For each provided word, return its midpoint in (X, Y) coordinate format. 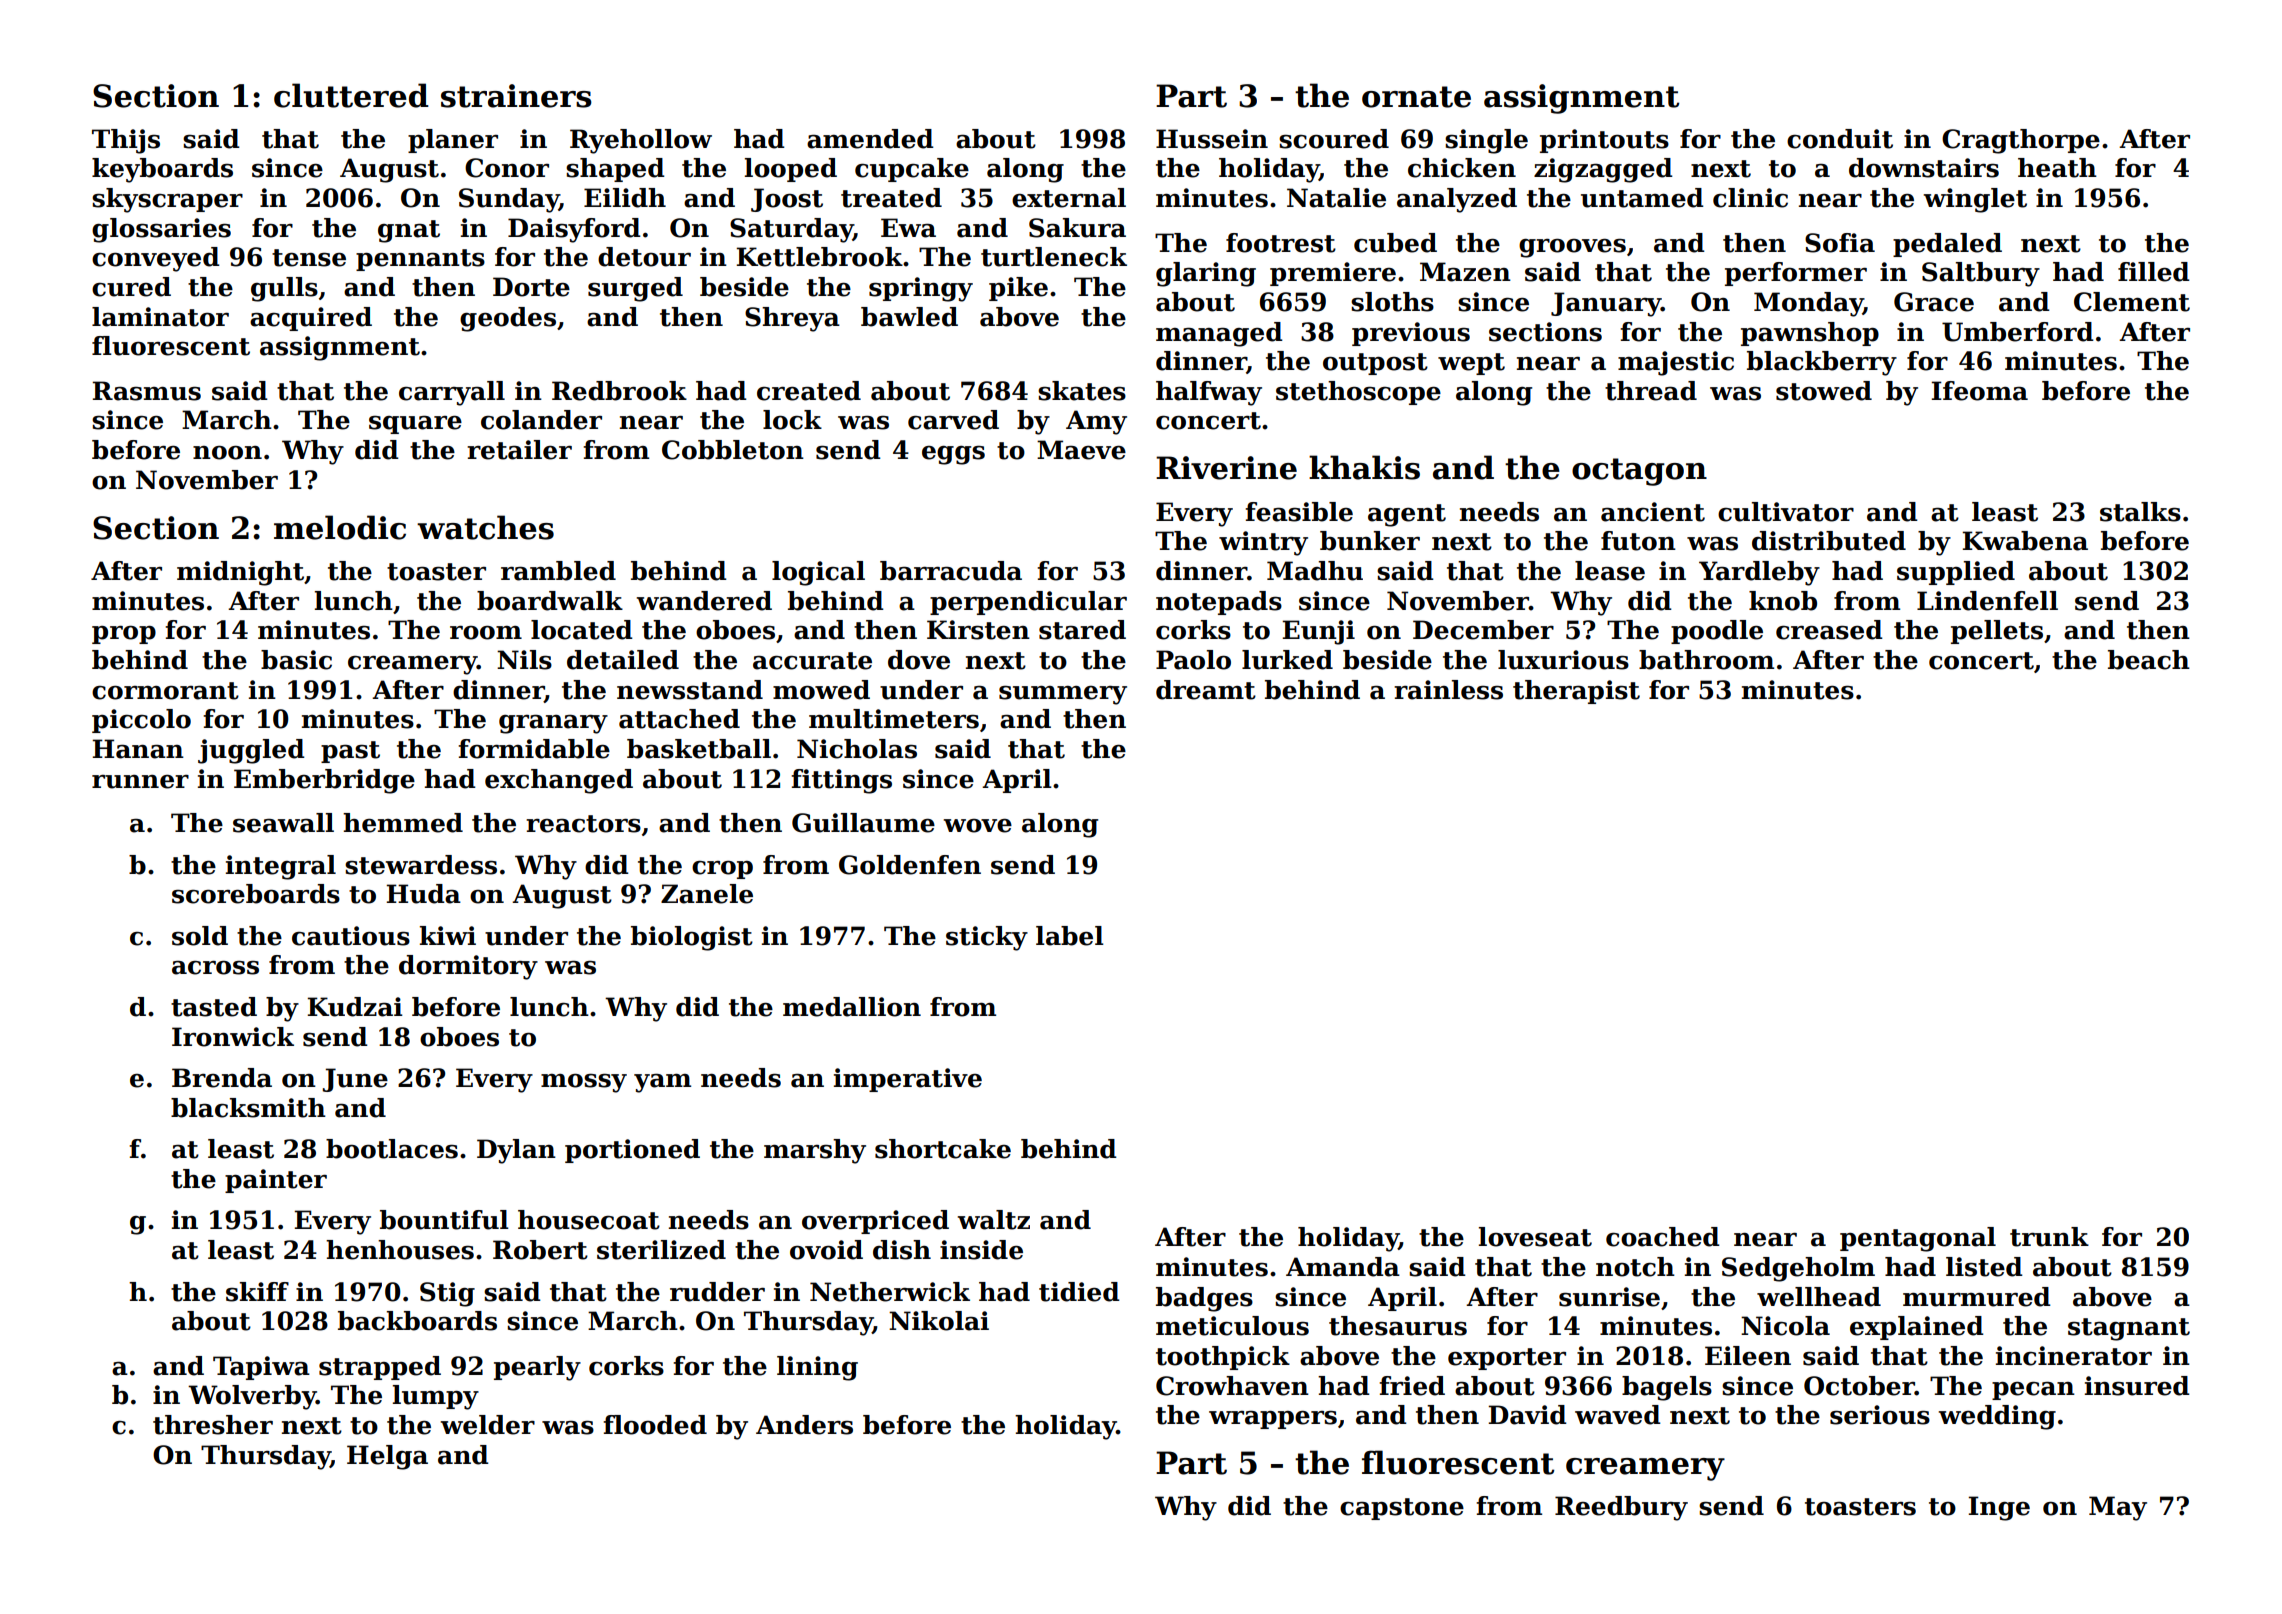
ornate (1416, 97)
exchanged (559, 781)
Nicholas (857, 749)
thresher (213, 1425)
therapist (1576, 692)
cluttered (351, 95)
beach (2149, 660)
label (1070, 936)
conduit (1840, 139)
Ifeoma (1979, 391)
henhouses (400, 1250)
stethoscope (1358, 393)
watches (485, 527)
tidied (1079, 1292)
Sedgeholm (1798, 1269)
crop (722, 870)
